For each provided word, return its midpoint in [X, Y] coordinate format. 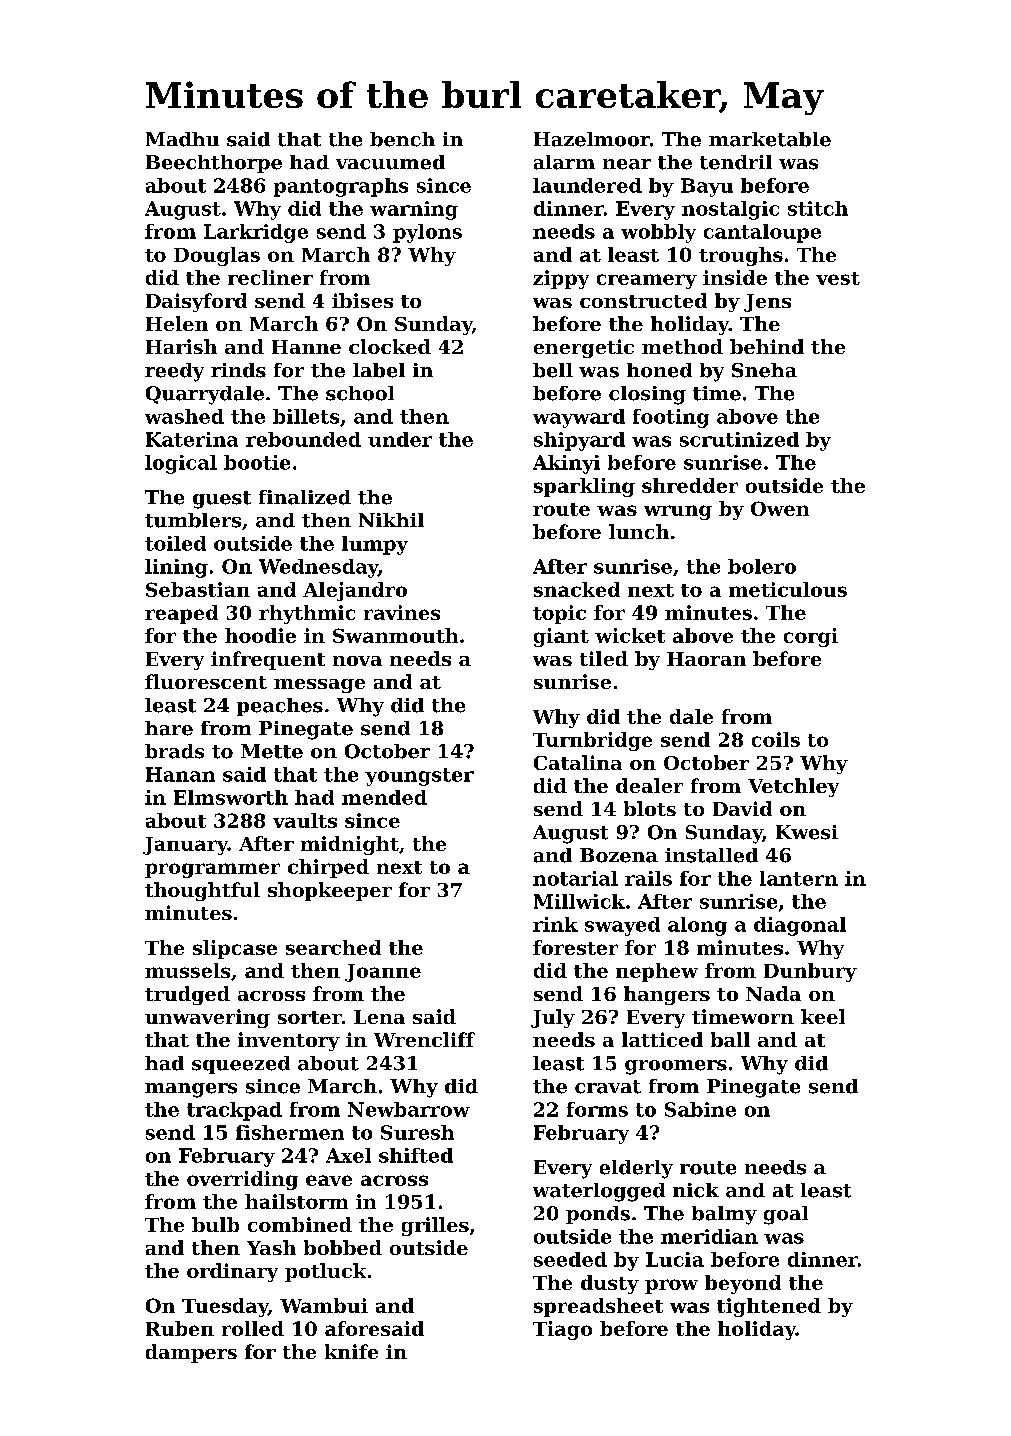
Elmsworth [231, 797]
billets [306, 416]
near [627, 164]
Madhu [182, 139]
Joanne [383, 973]
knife [351, 1351]
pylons [427, 233]
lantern [799, 878]
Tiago [562, 1330]
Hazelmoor [592, 139]
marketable [770, 139]
